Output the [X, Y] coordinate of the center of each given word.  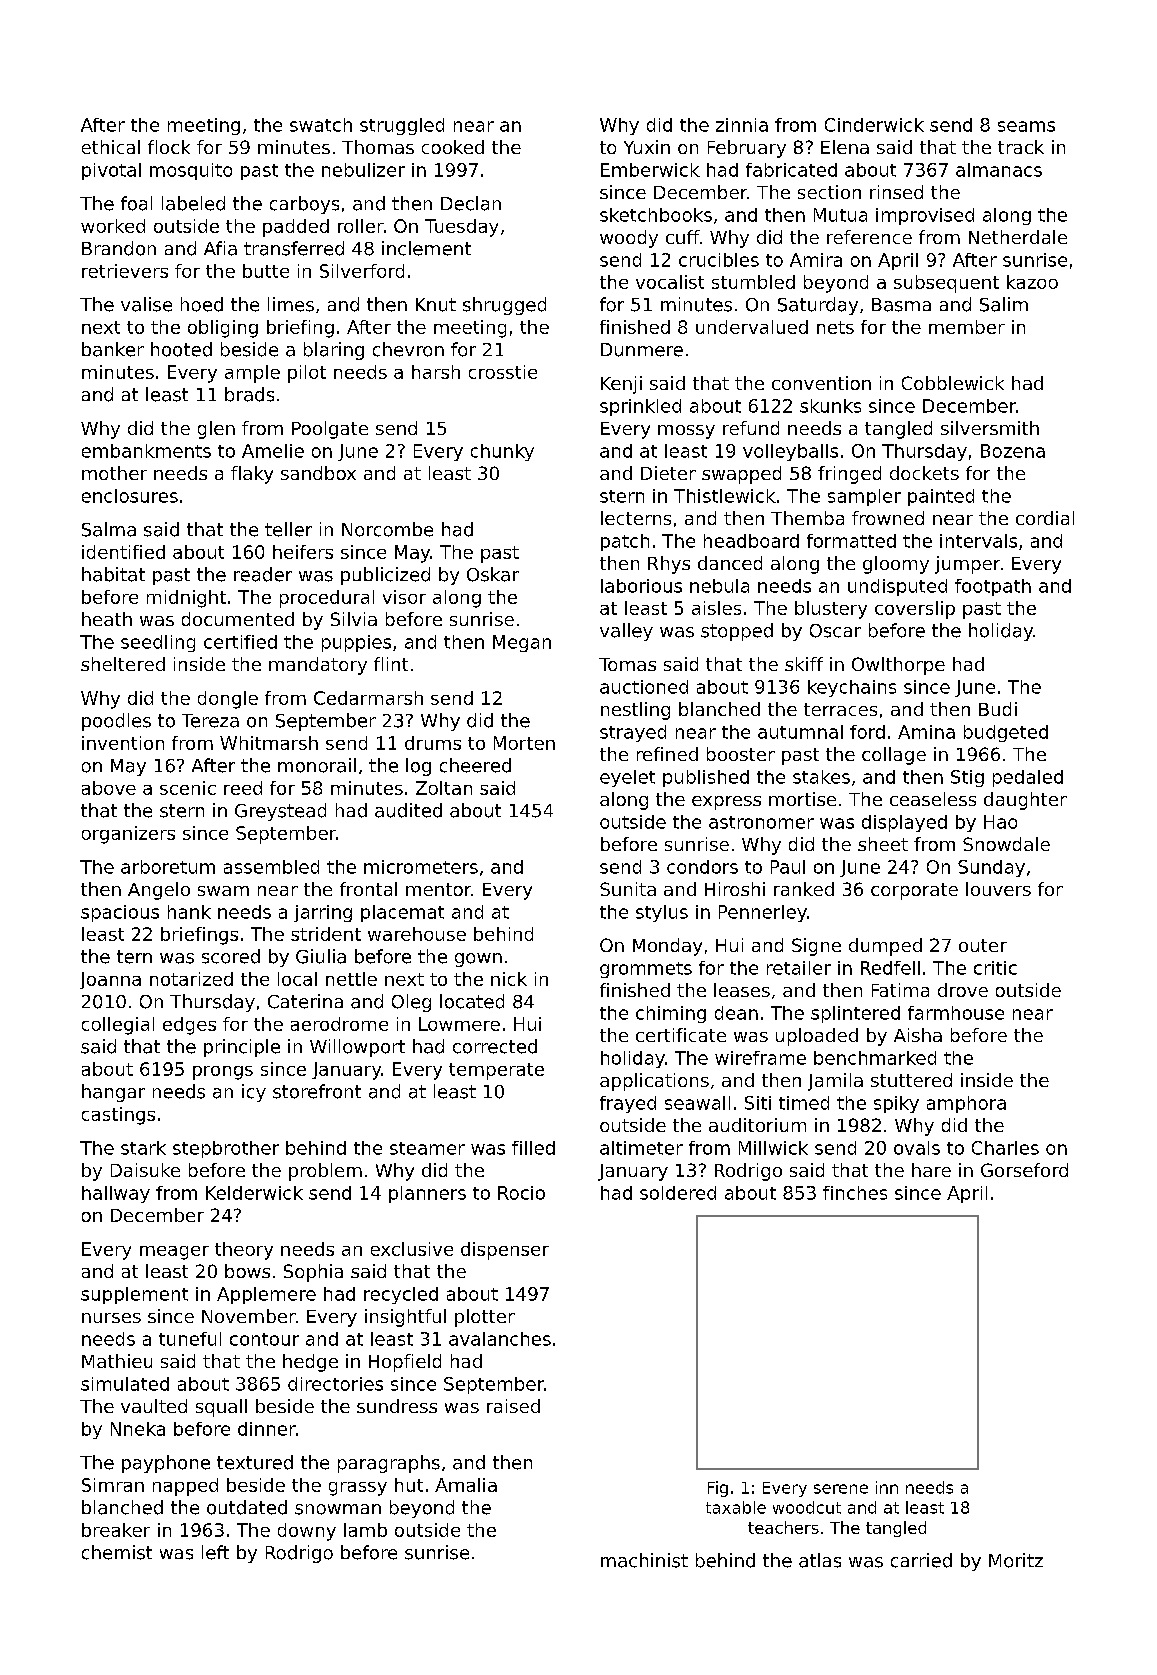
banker [113, 349]
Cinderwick [874, 125]
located [472, 1001]
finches [855, 1193]
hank [189, 912]
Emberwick [650, 170]
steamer [427, 1148]
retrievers [125, 271]
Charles [1005, 1148]
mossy [686, 432]
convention [821, 383]
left [215, 1552]
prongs [223, 1073]
